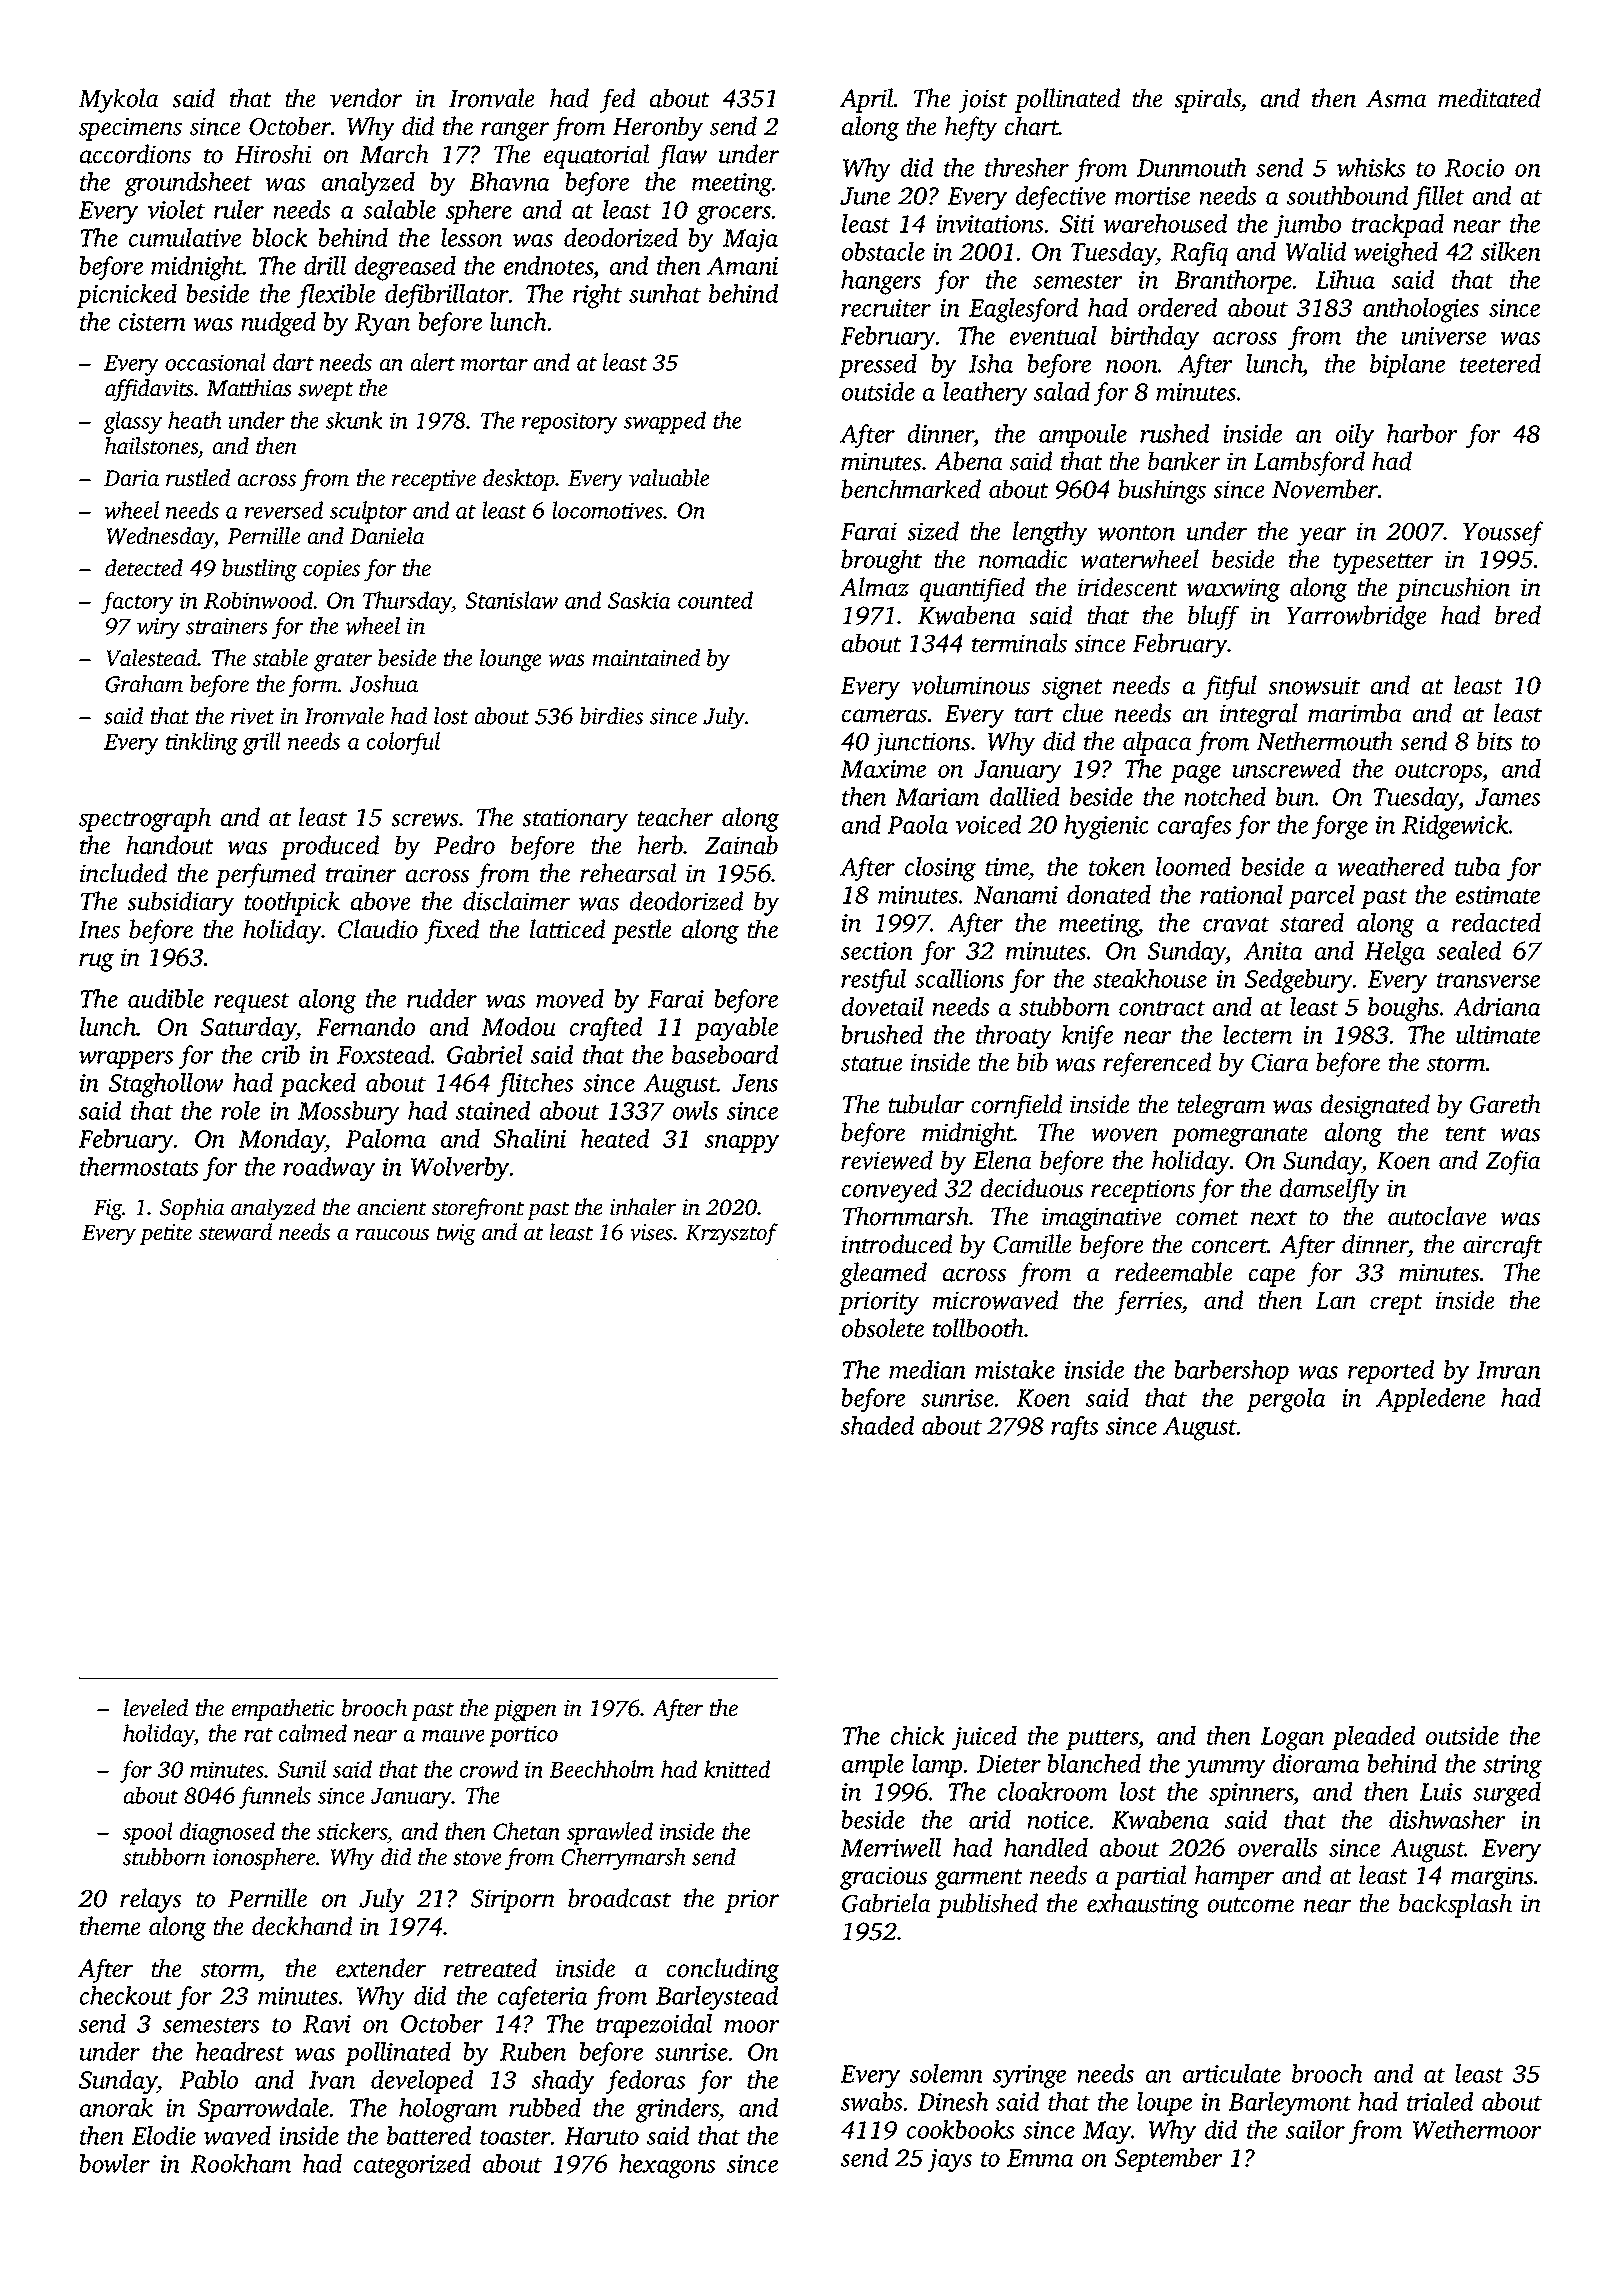 This screenshot has height=2292, width=1620. Describe the element at coordinates (755, 1083) in the screenshot. I see `Jens` at that location.
